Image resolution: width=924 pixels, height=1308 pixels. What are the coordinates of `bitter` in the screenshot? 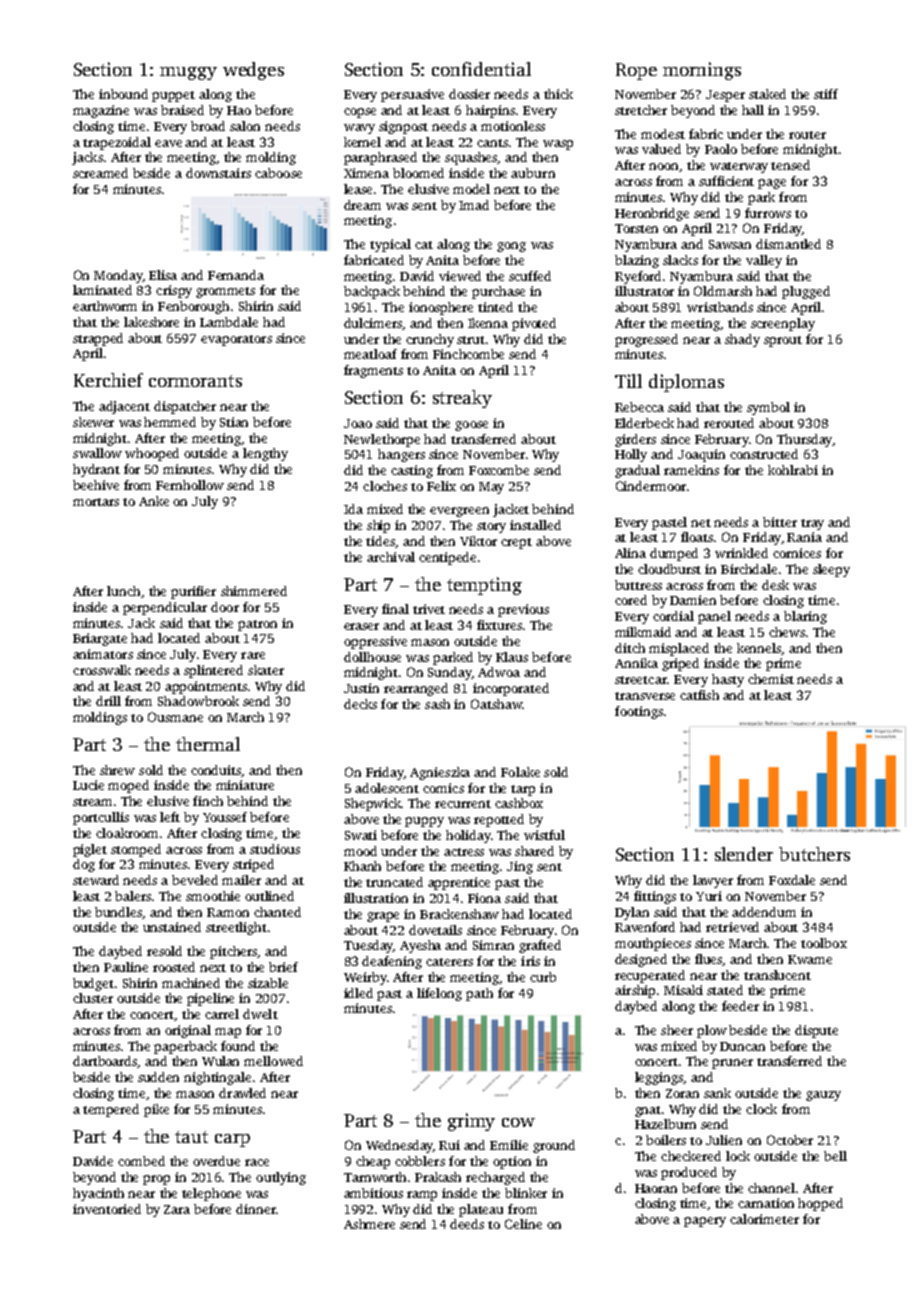 It's located at (780, 522).
